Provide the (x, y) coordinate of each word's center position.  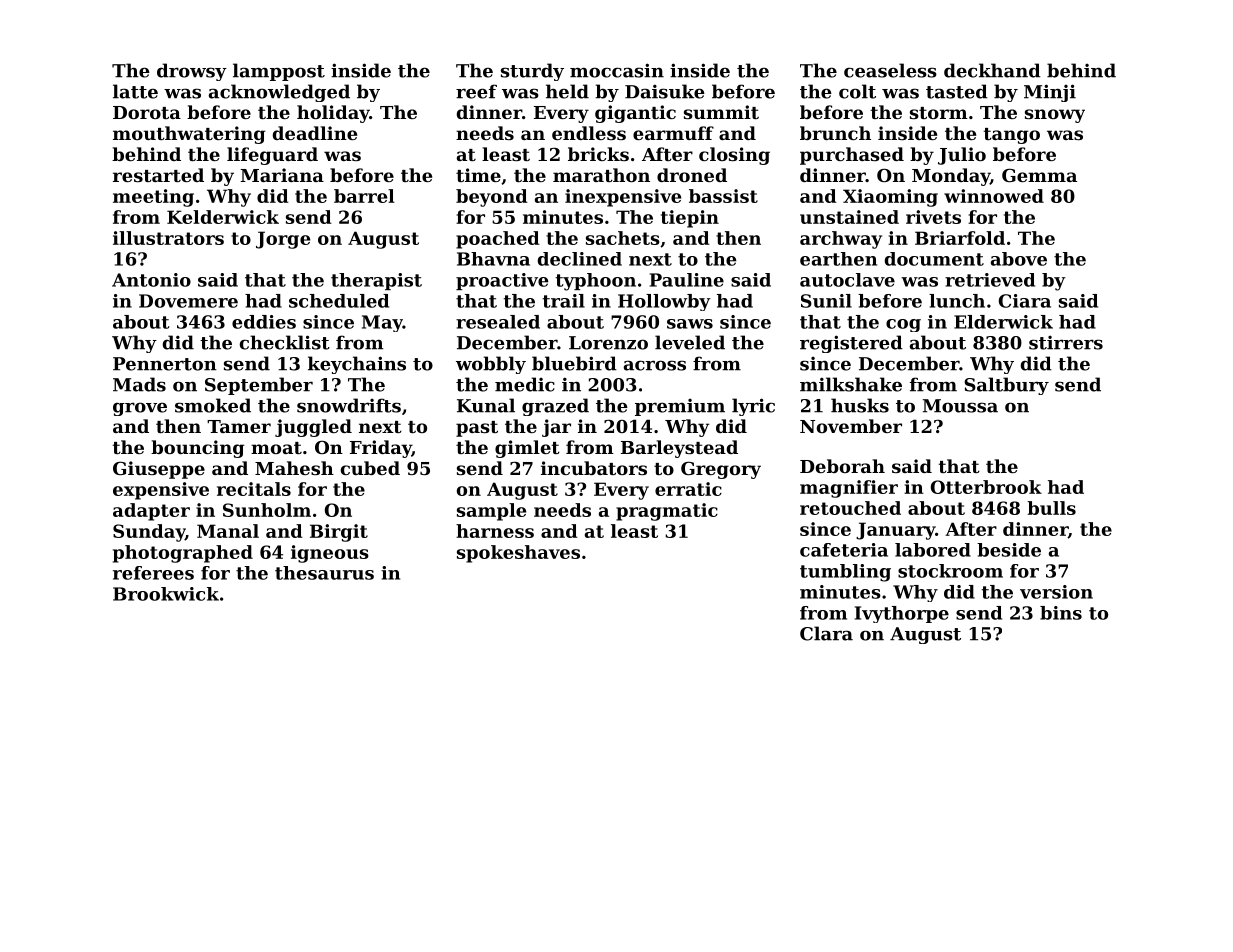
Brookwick (166, 594)
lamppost (279, 72)
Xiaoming (890, 198)
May (382, 323)
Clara (826, 633)
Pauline (687, 280)
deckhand (992, 70)
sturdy (532, 72)
